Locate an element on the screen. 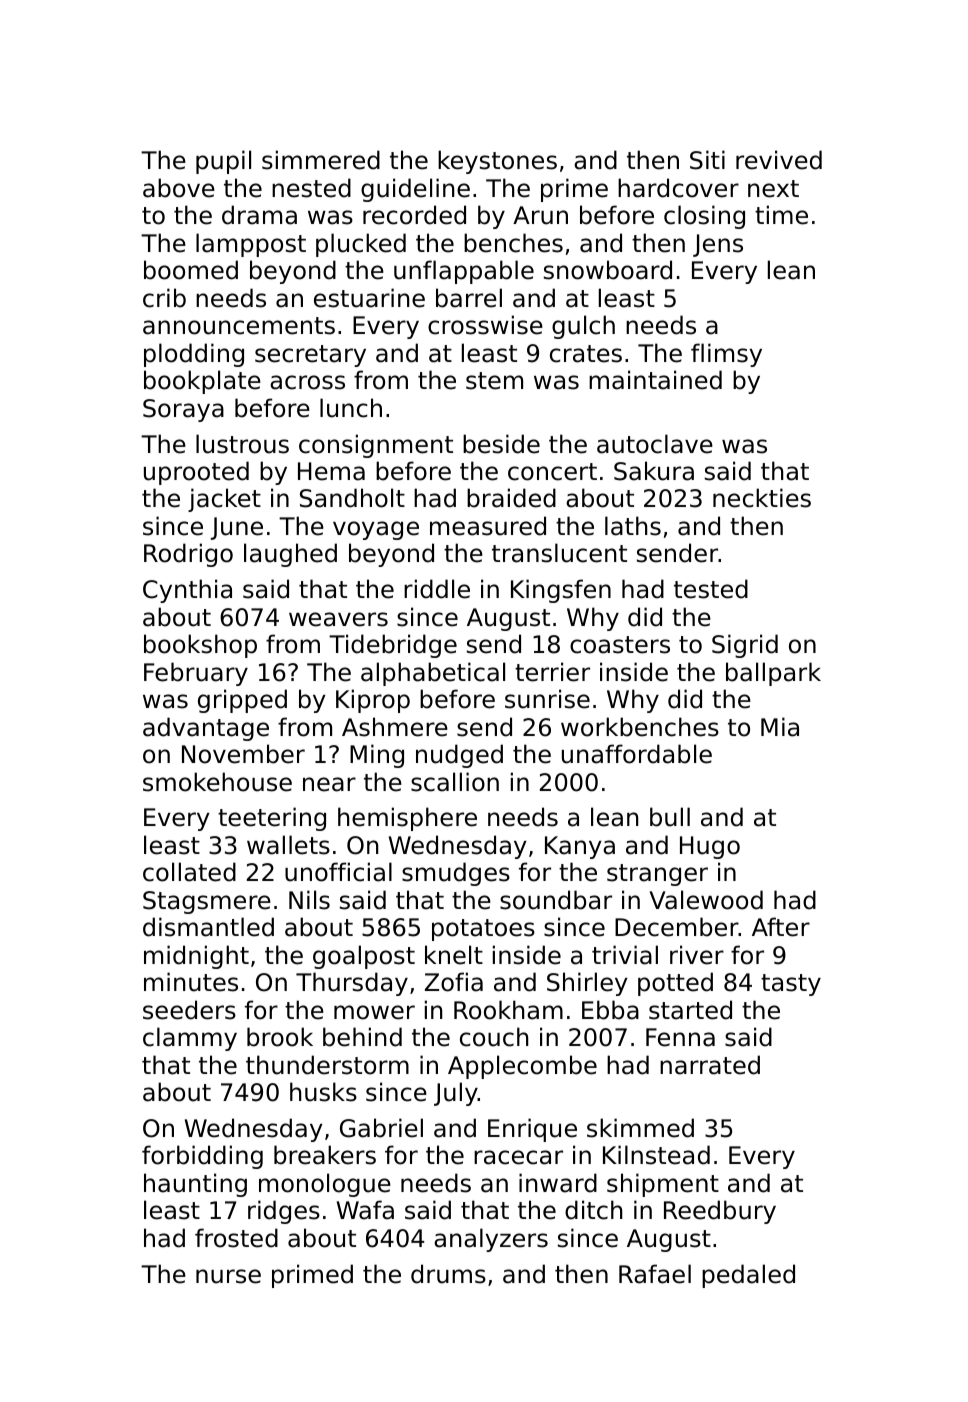 Image resolution: width=968 pixels, height=1402 pixels. ballpark is located at coordinates (773, 674).
